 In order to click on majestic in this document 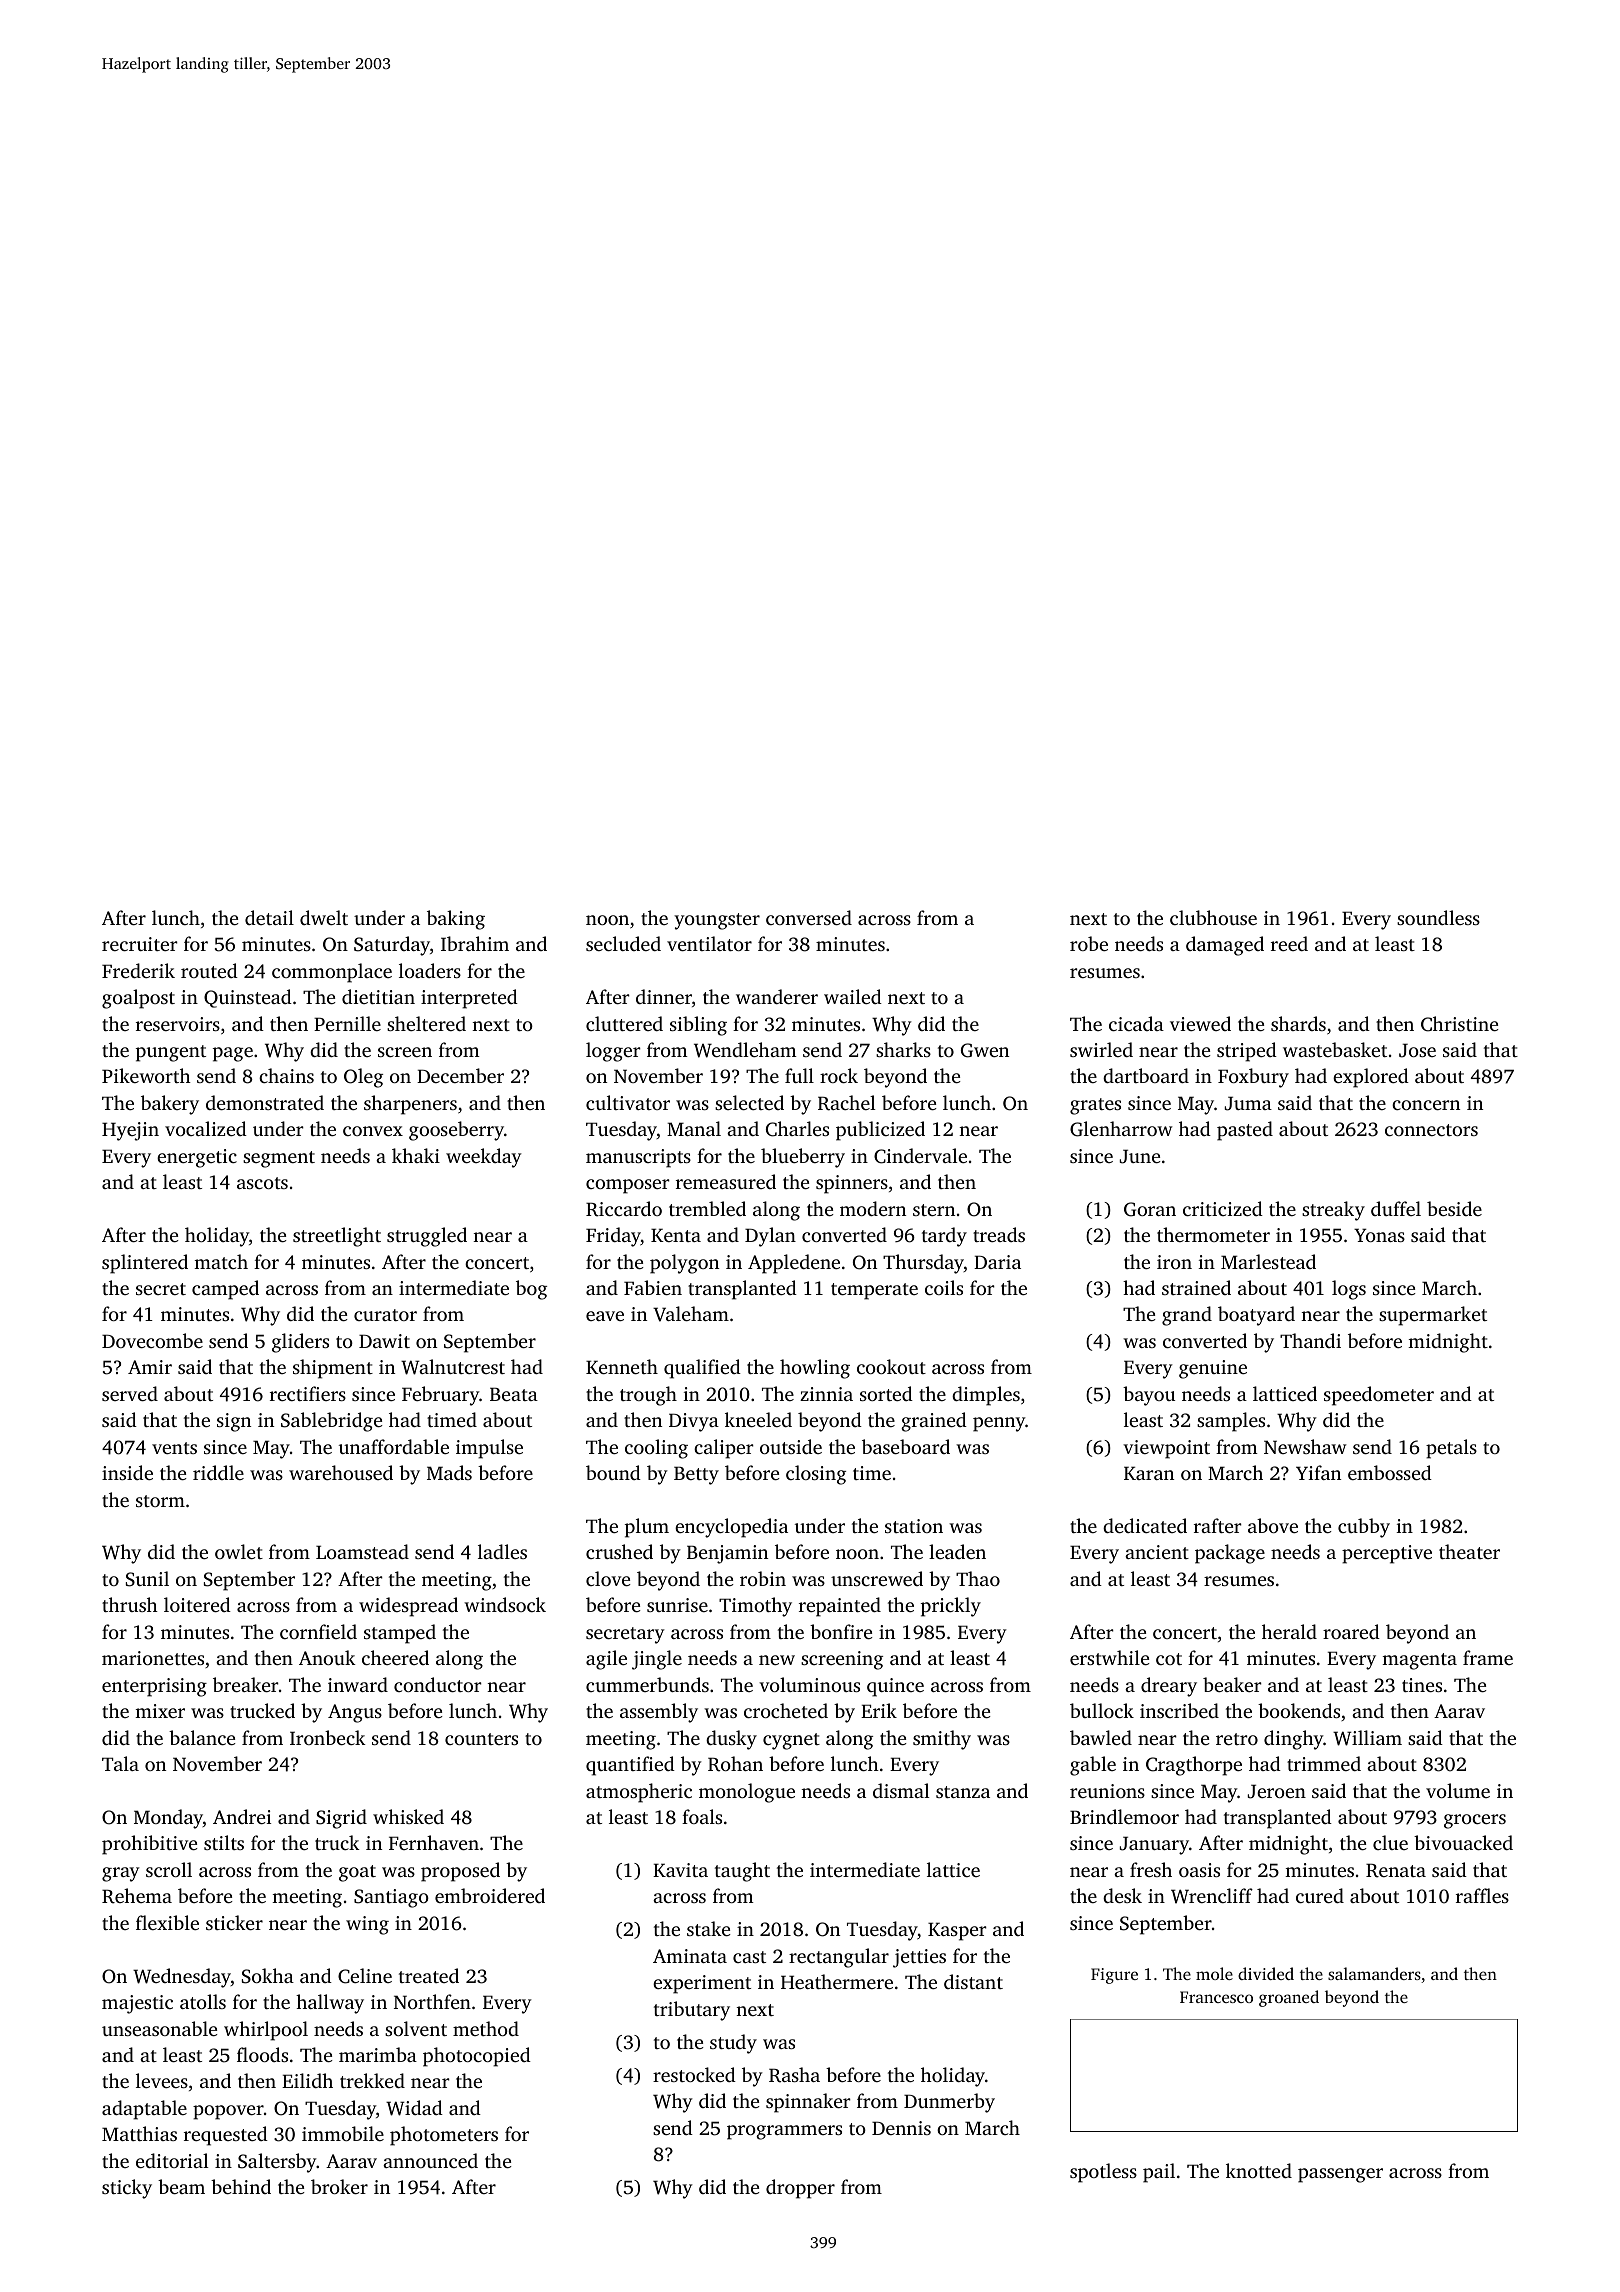, I will do `click(137, 2004)`.
